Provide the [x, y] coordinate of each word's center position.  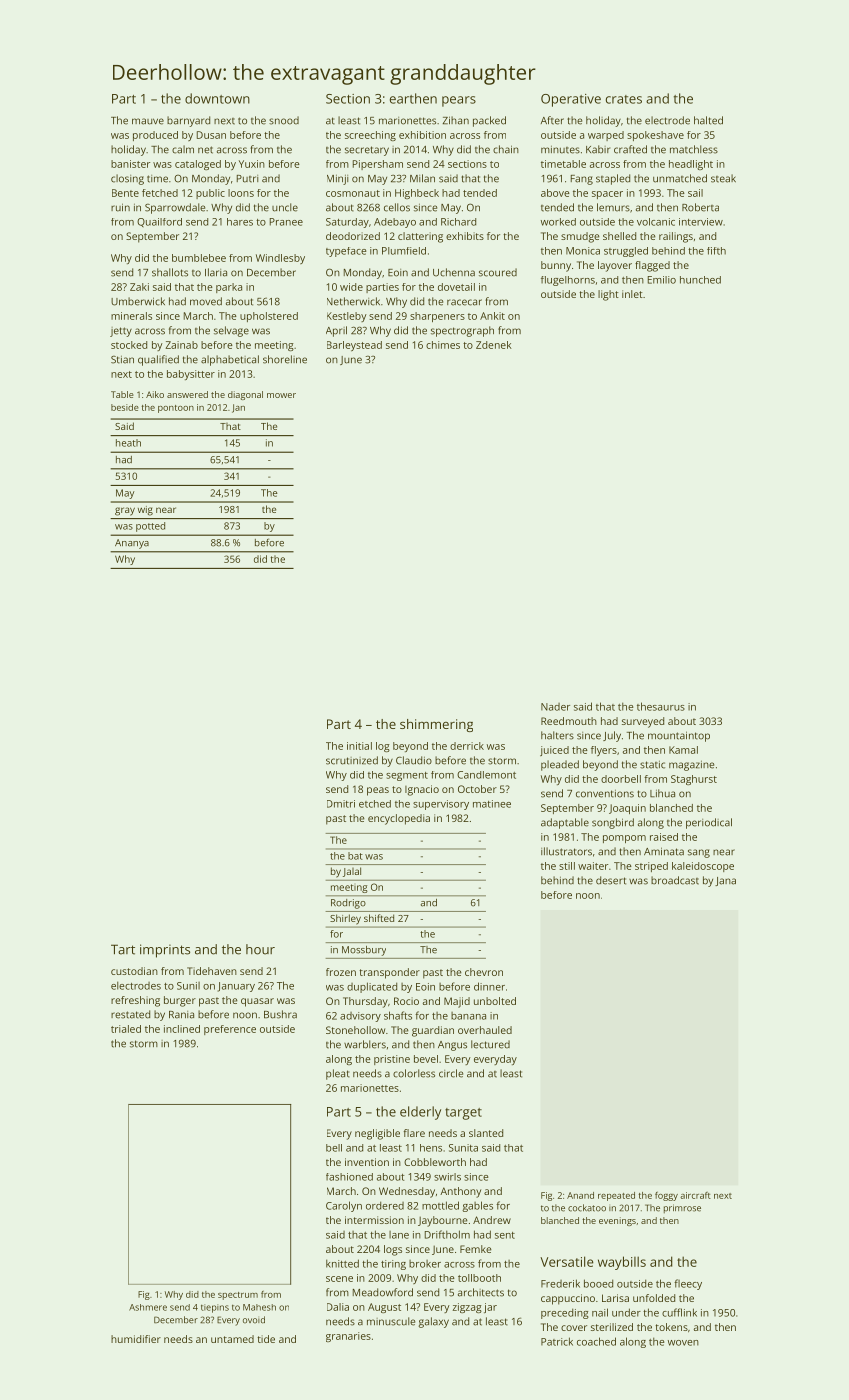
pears [459, 101]
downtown [217, 98]
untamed [232, 1339]
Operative [571, 100]
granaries [348, 1337]
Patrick [557, 1341]
